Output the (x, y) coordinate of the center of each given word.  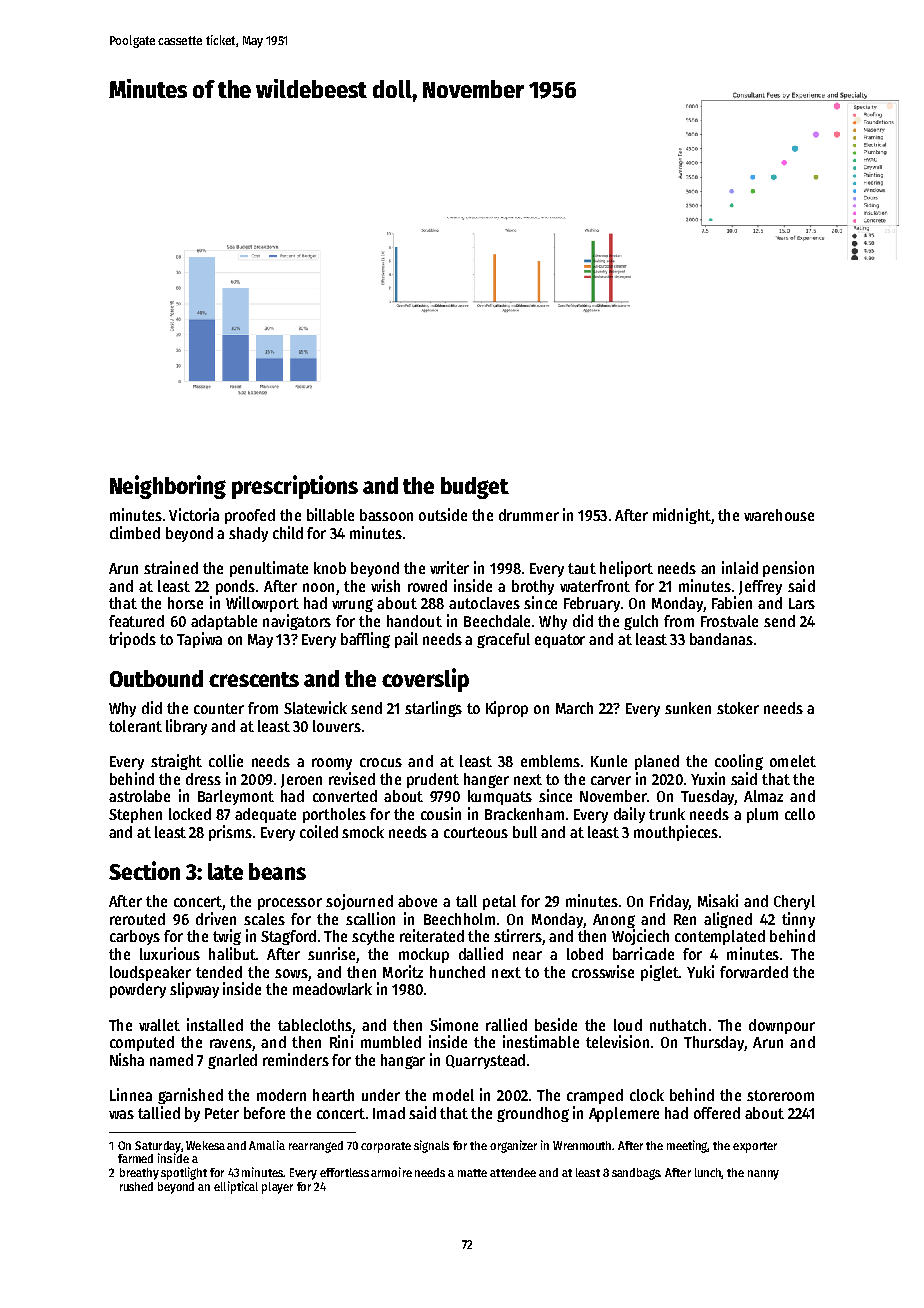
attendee (513, 1172)
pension (788, 569)
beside (556, 1024)
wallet (159, 1025)
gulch (641, 622)
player (277, 1188)
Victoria (194, 514)
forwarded (754, 972)
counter (219, 708)
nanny (763, 1175)
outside (443, 514)
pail (406, 640)
